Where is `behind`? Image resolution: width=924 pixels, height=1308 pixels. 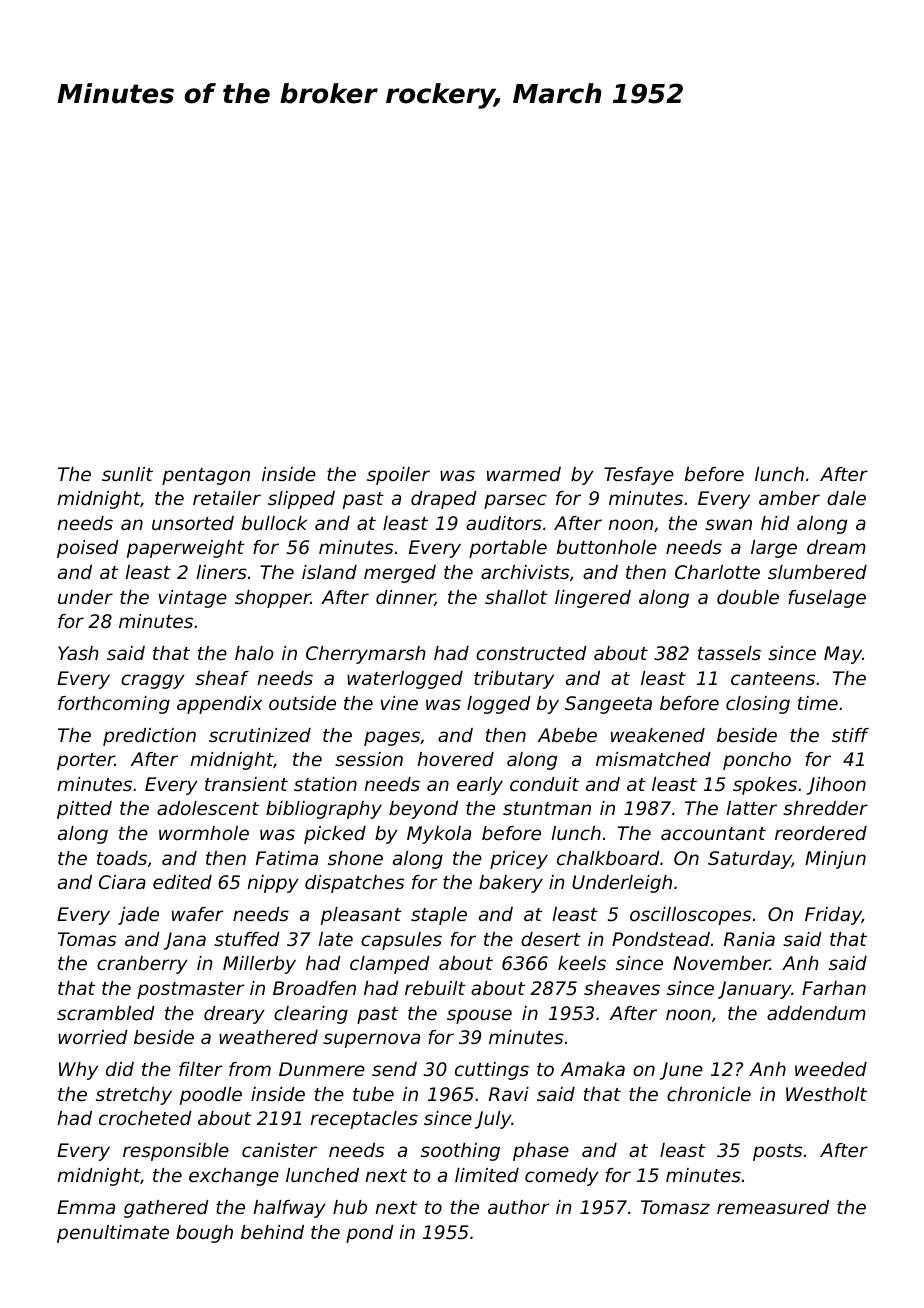 behind is located at coordinates (272, 1232).
